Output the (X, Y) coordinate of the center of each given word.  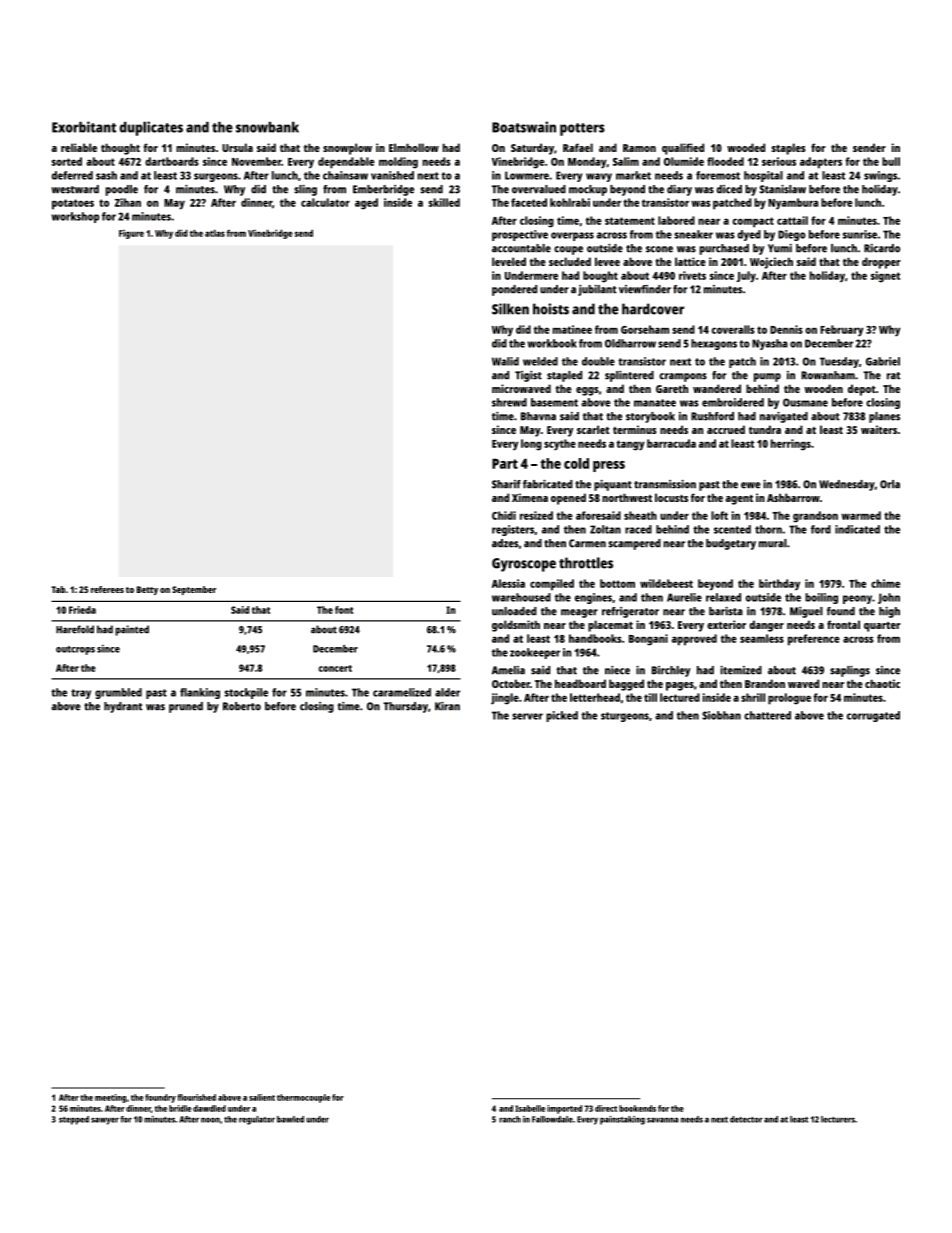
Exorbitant (84, 127)
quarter (882, 627)
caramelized (402, 692)
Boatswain (524, 127)
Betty (147, 590)
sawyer (105, 1121)
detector (746, 1119)
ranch (510, 1119)
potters (582, 129)
